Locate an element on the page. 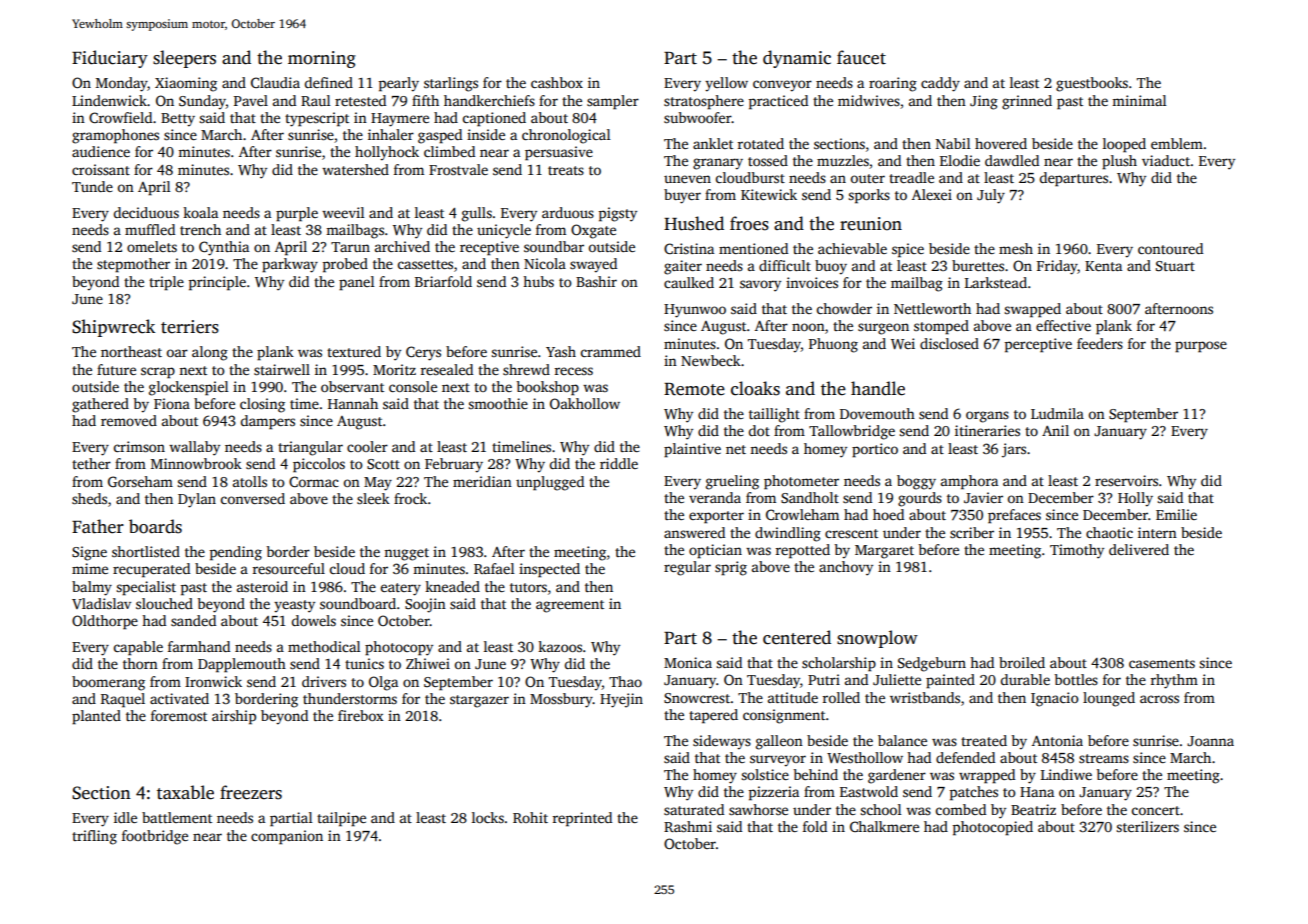  soundboard is located at coordinates (358, 603).
